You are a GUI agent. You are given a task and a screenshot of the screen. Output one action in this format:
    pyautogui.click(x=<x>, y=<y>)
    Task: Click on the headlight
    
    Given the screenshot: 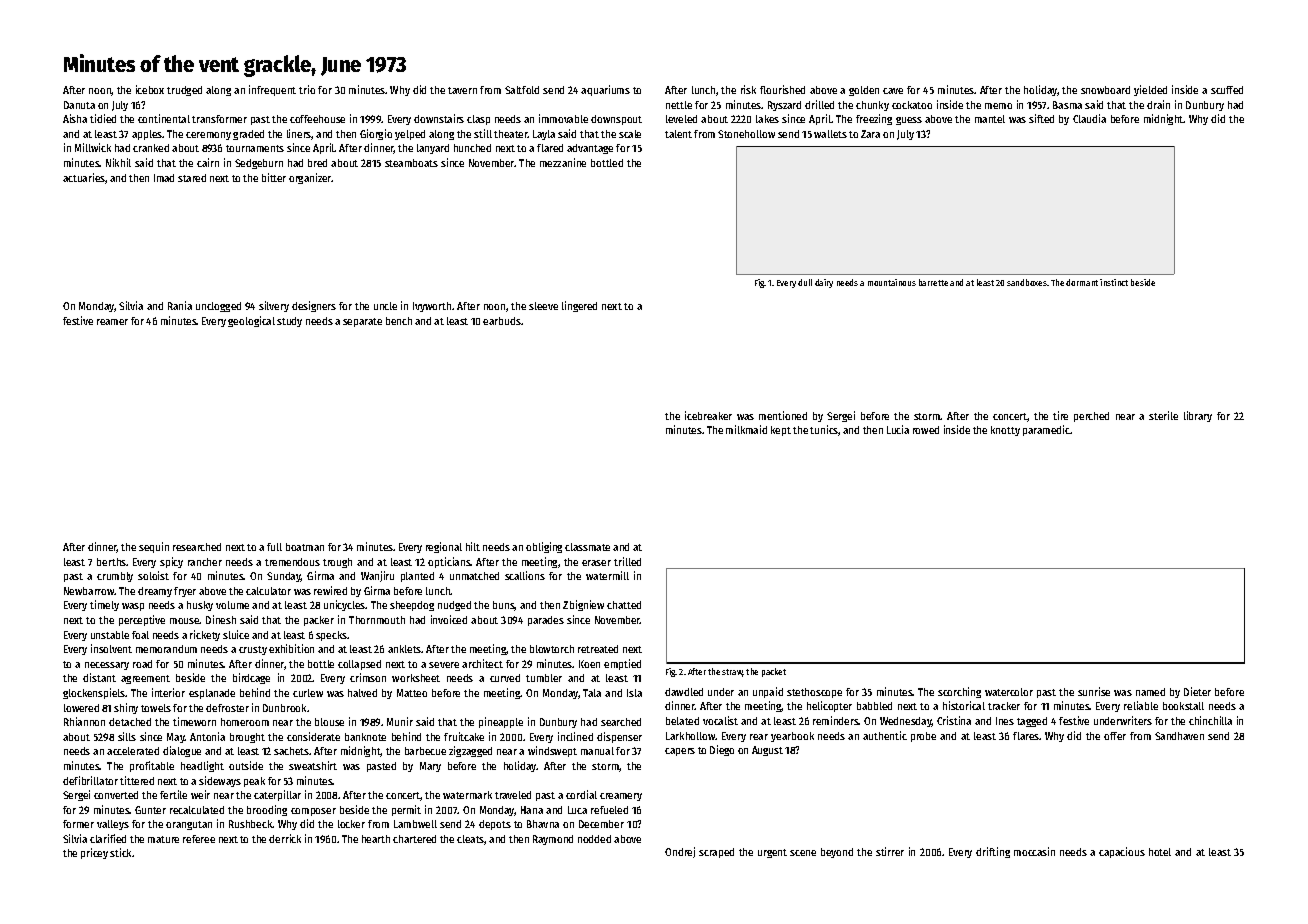 What is the action you would take?
    pyautogui.click(x=202, y=766)
